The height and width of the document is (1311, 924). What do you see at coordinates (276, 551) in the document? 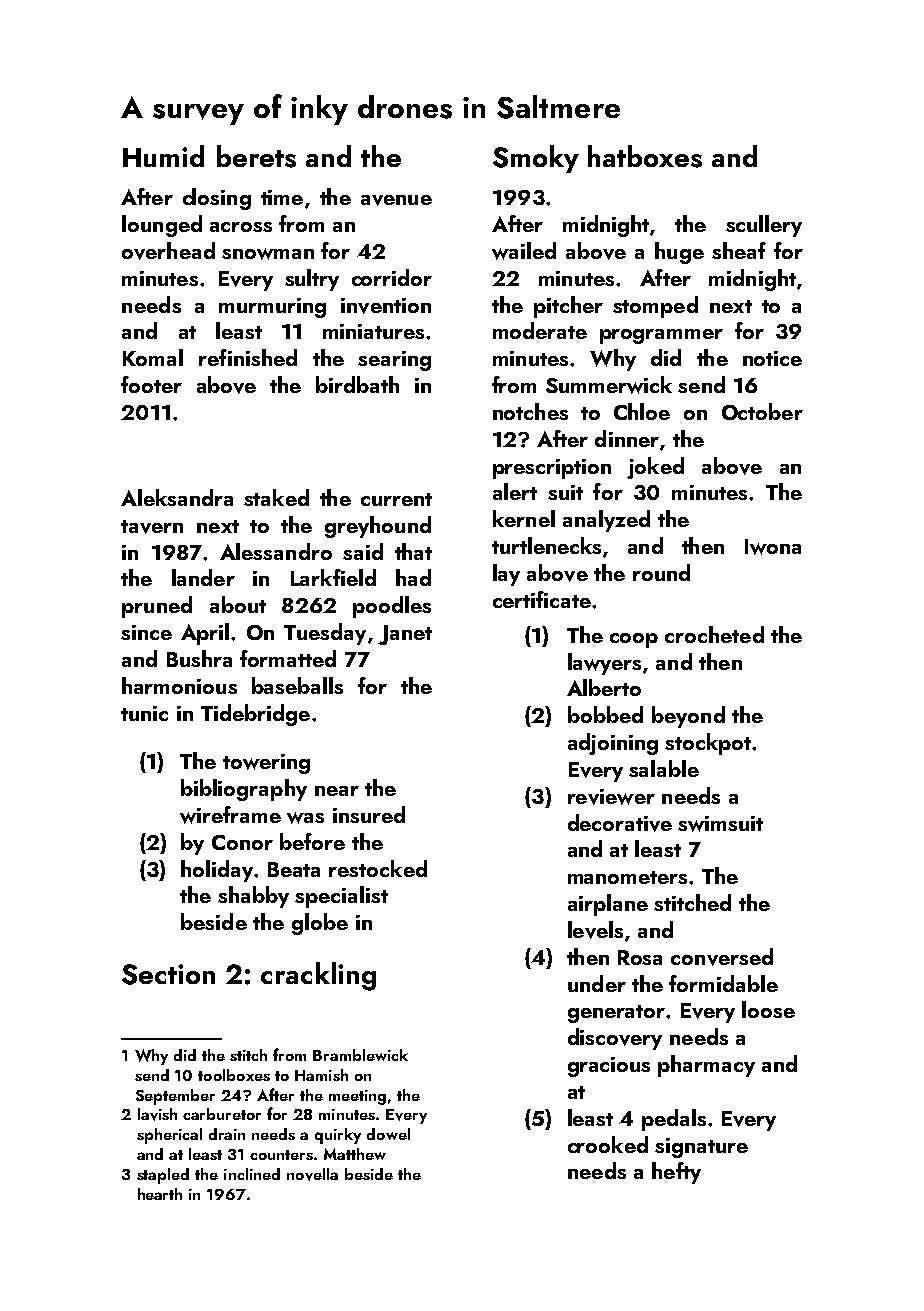
I see `Alessandro` at bounding box center [276, 551].
